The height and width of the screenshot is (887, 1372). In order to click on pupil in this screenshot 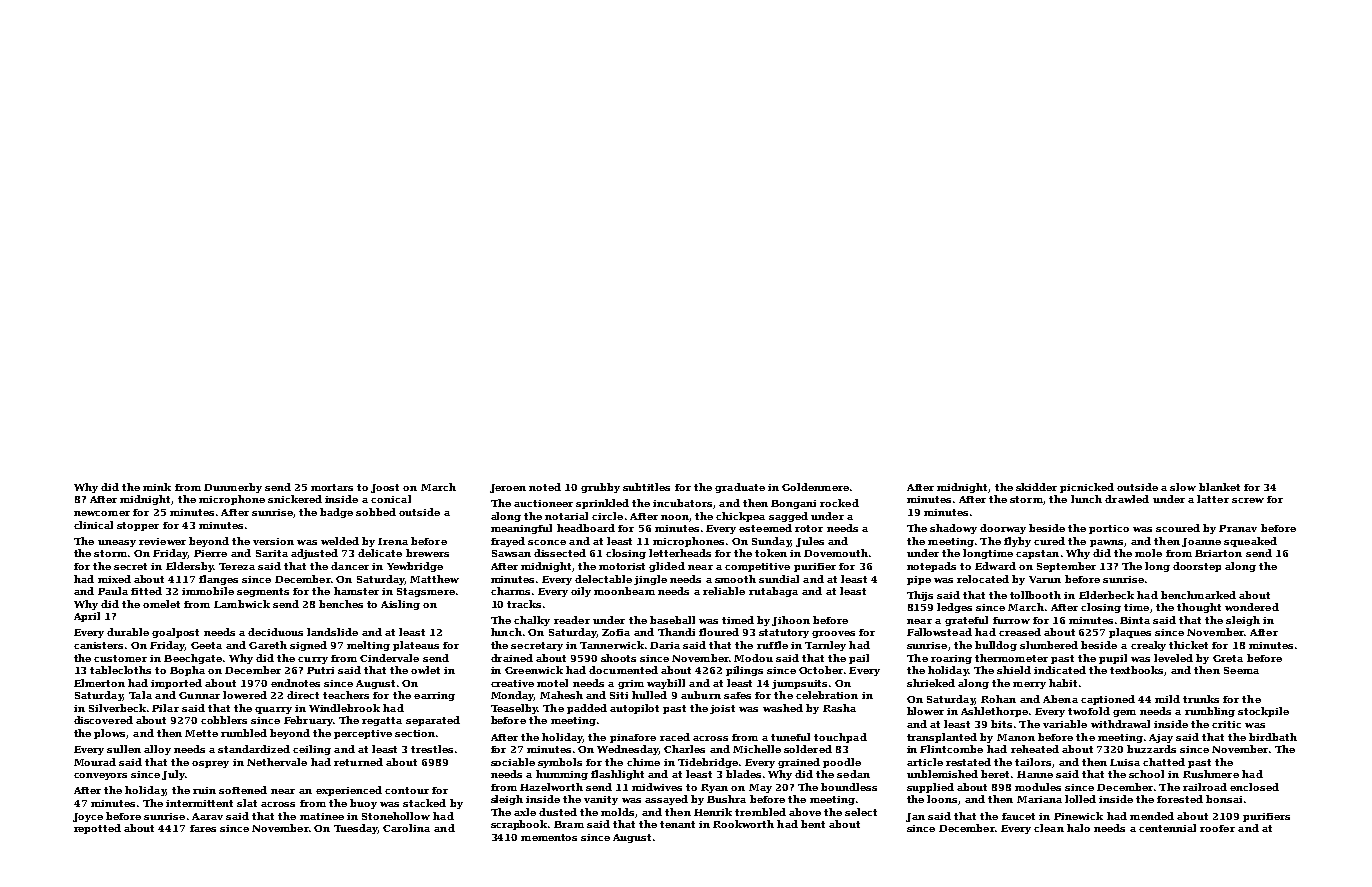, I will do `click(1113, 659)`.
